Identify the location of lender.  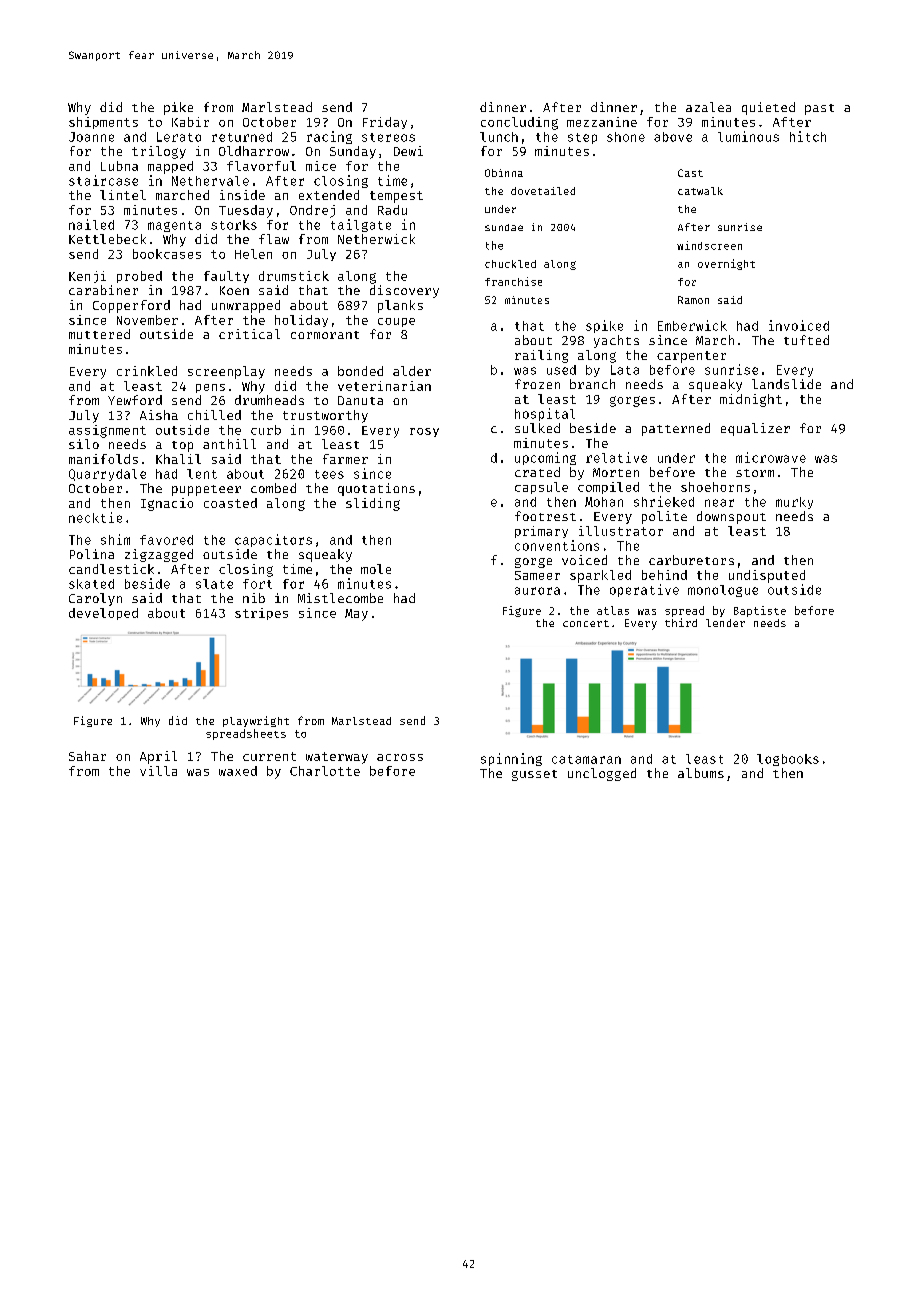
(725, 623).
